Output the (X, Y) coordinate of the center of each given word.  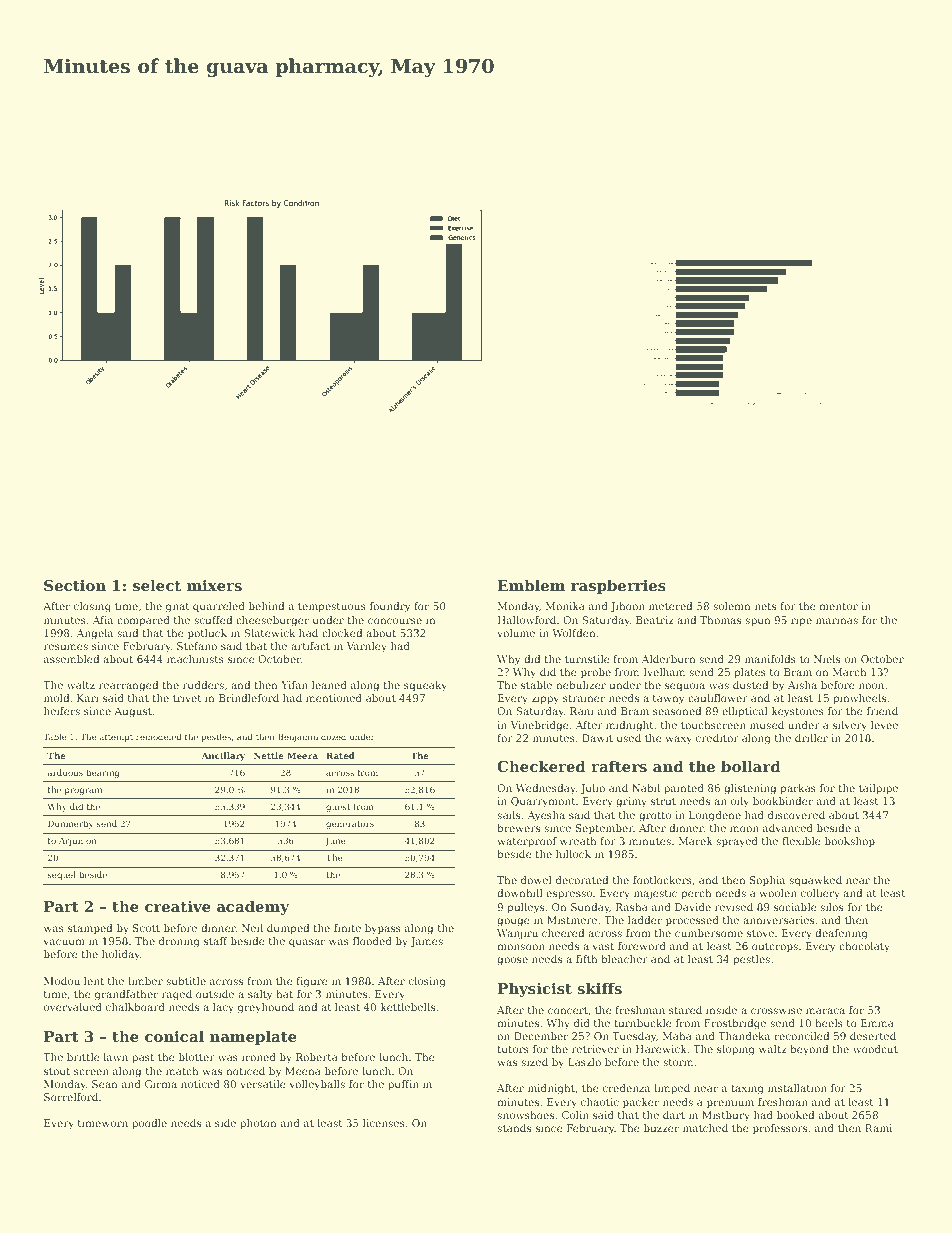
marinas (837, 620)
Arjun (71, 842)
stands (514, 1128)
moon (744, 829)
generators (350, 825)
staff (216, 941)
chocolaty (864, 947)
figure (312, 982)
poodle (149, 1124)
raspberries (618, 586)
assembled (71, 659)
